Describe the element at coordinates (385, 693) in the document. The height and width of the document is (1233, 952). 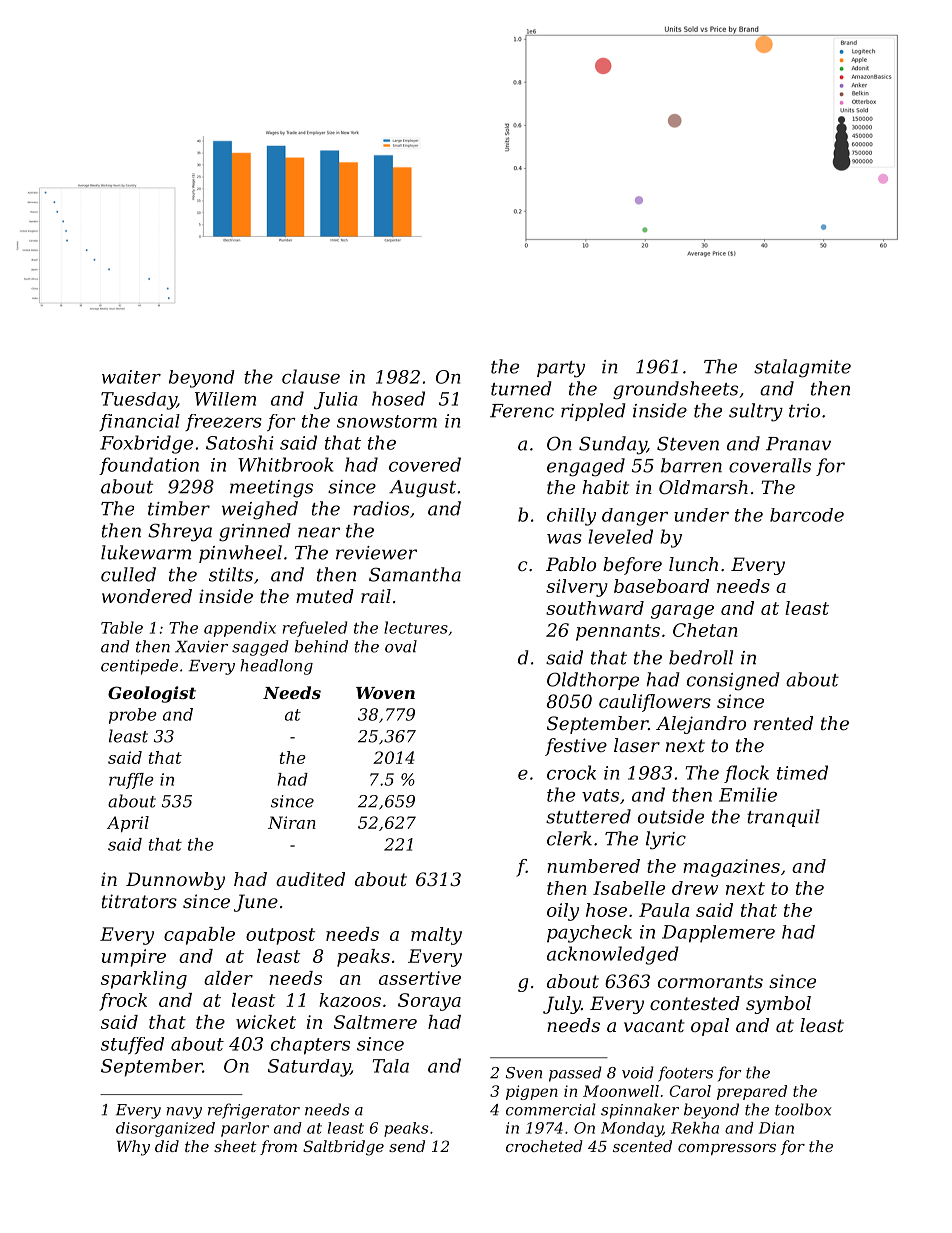
I see `Woven` at that location.
